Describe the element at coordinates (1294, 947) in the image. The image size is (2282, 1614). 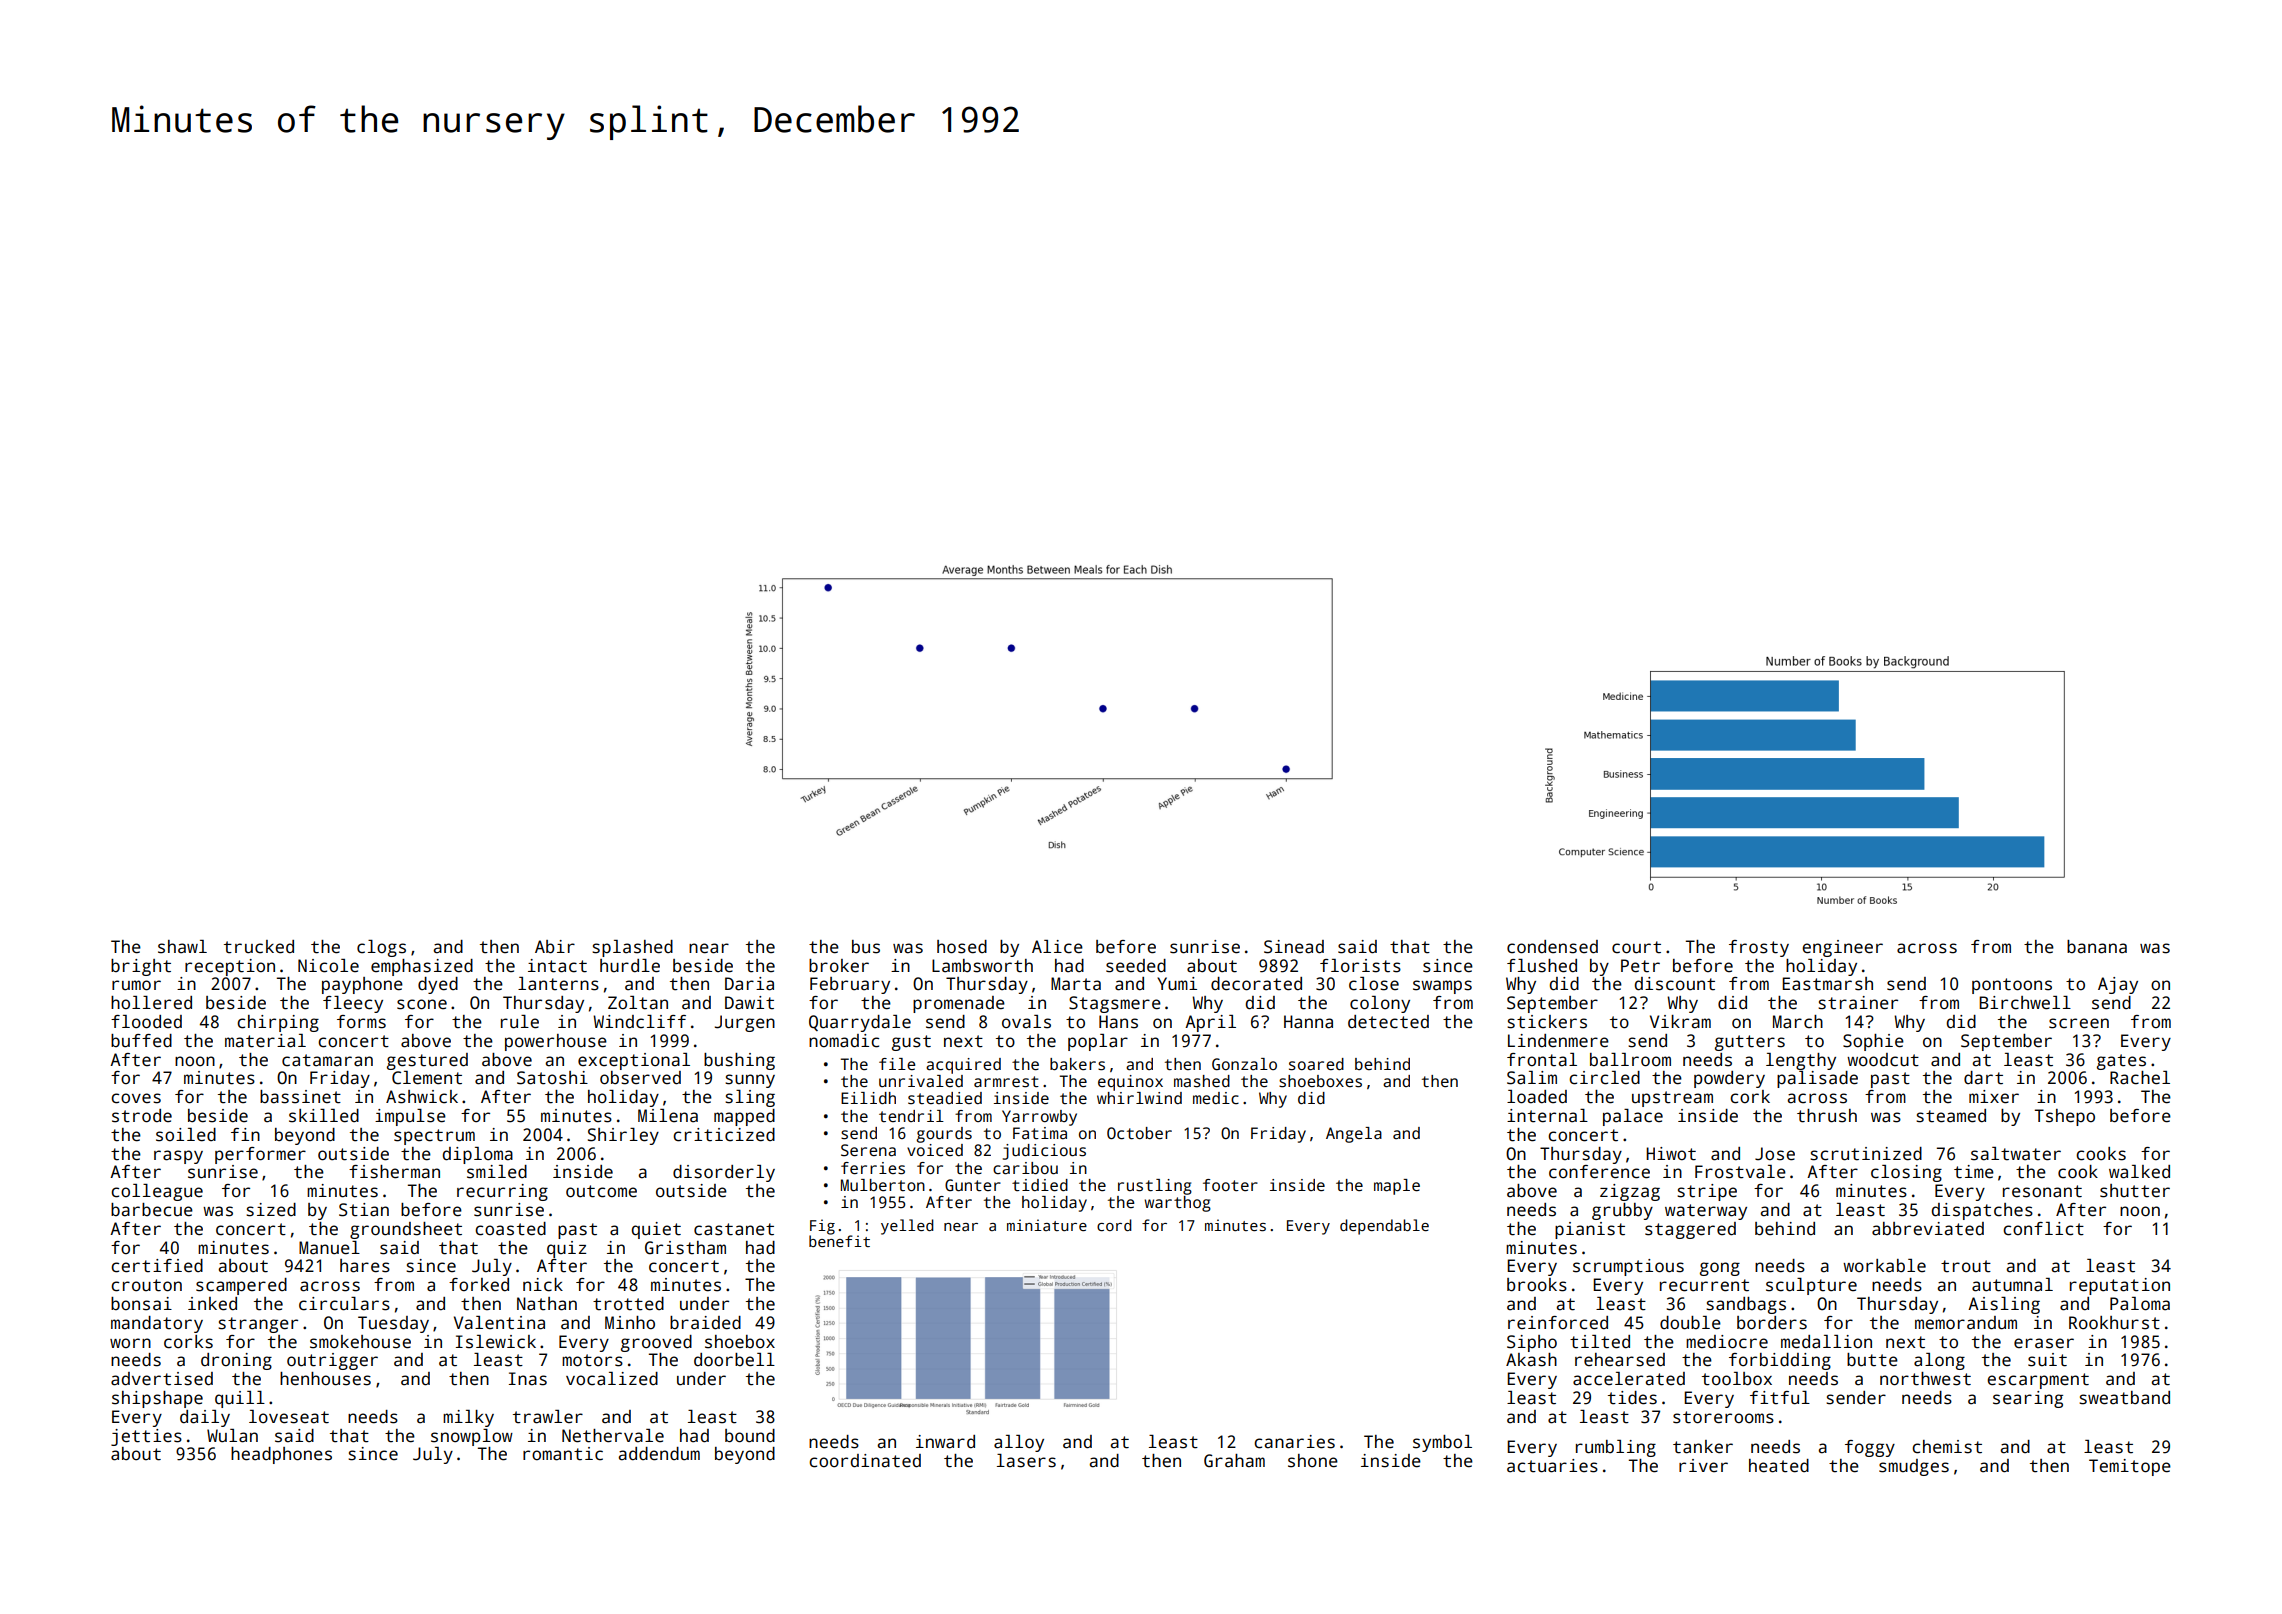
I see `Sinead` at that location.
